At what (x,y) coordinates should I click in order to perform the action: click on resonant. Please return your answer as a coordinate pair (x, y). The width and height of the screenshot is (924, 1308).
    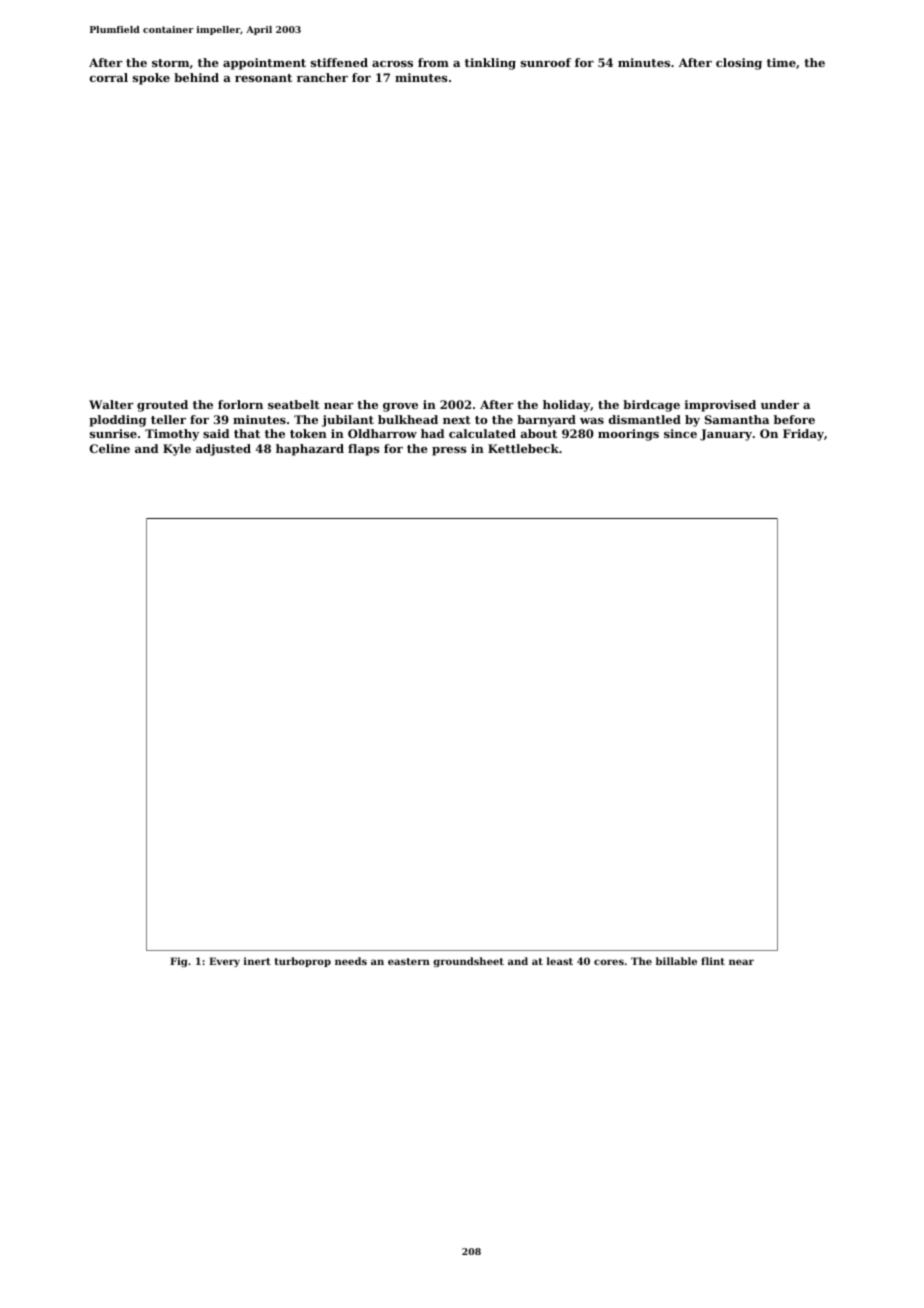
    Looking at the image, I should click on (263, 78).
